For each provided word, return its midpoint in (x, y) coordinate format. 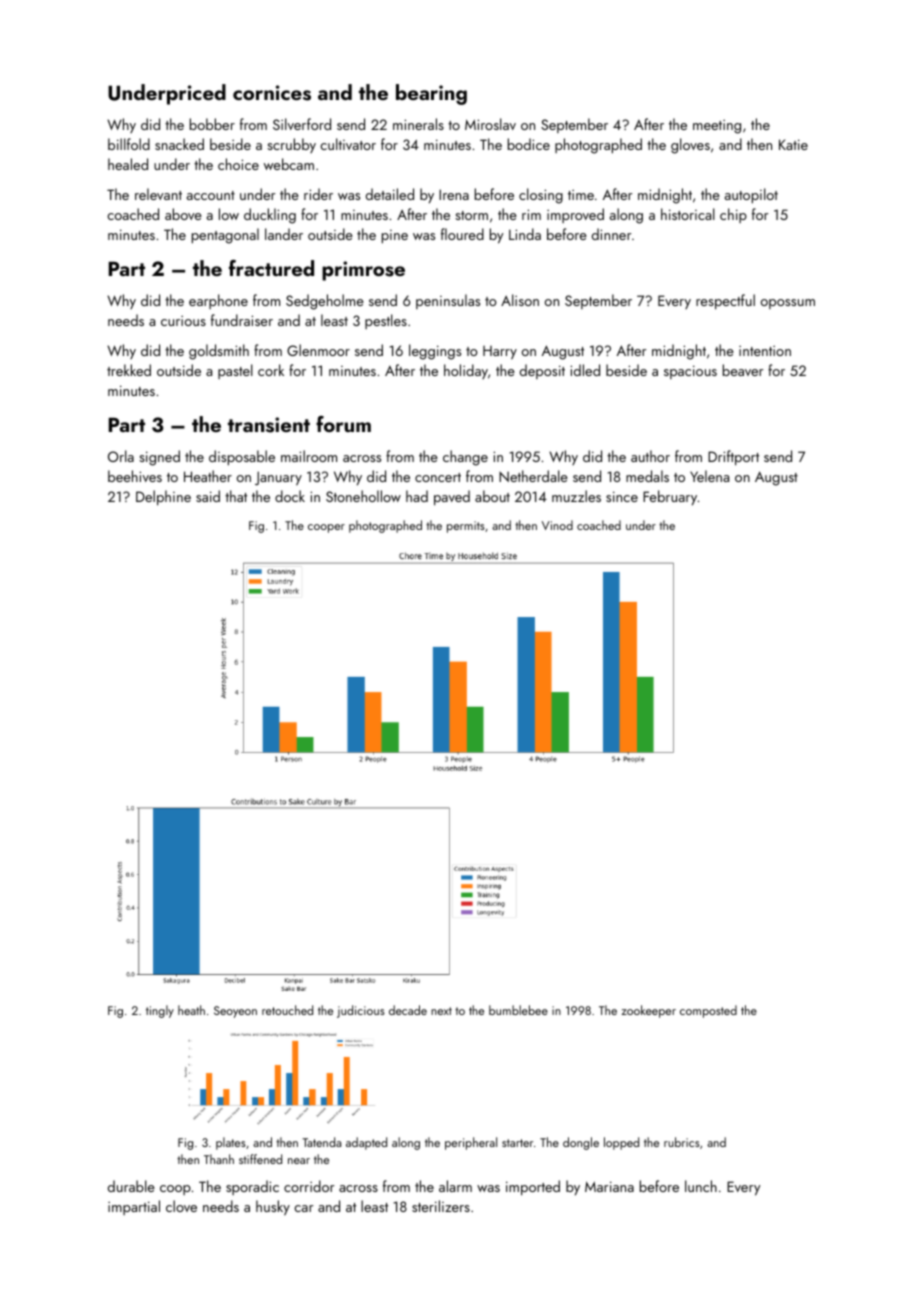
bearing (431, 94)
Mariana (609, 1186)
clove (181, 1206)
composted (708, 1011)
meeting (717, 127)
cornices (272, 93)
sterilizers (441, 1206)
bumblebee (518, 1010)
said (208, 496)
